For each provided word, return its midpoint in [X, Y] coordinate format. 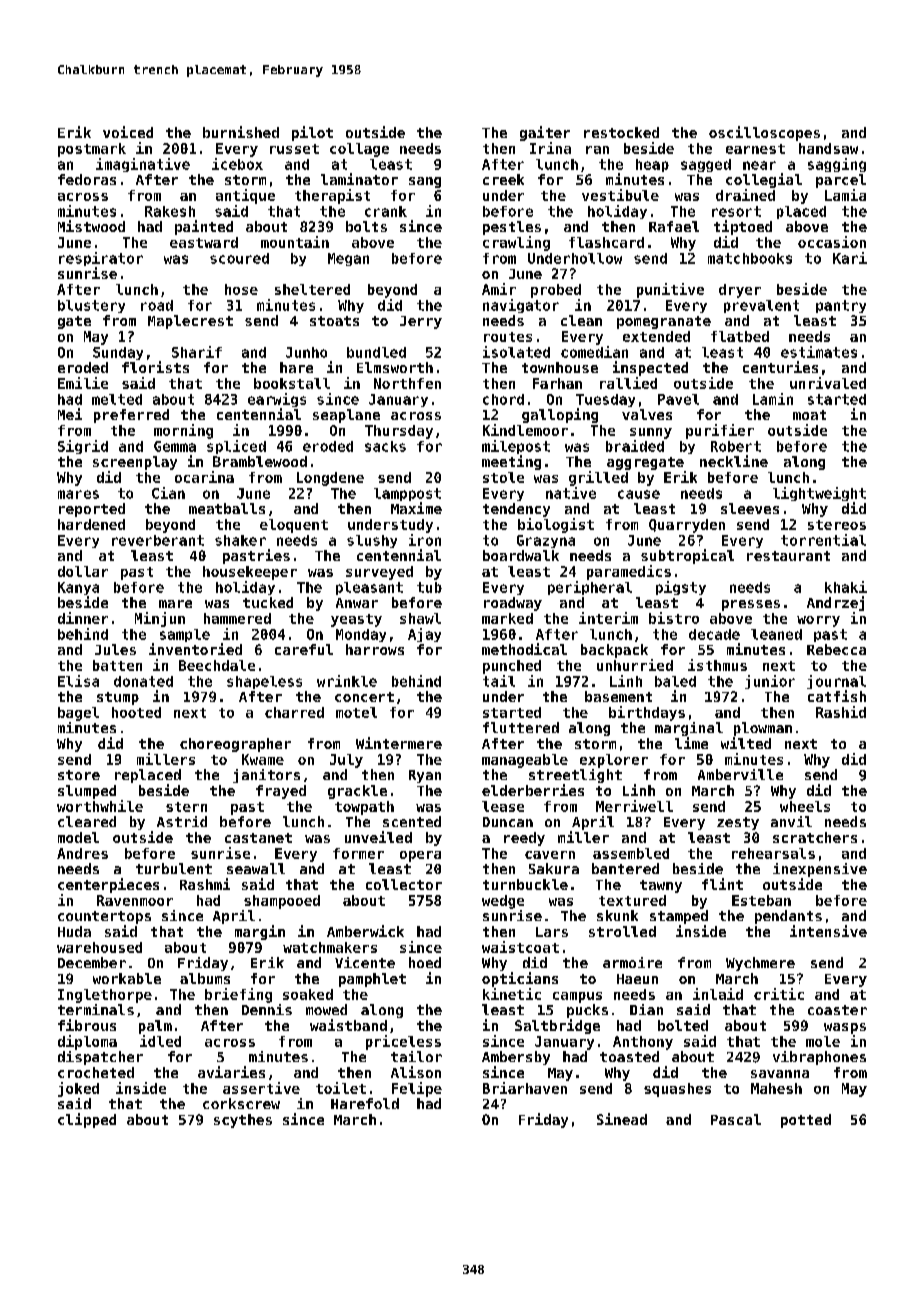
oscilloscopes [764, 133]
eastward [204, 242]
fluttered [521, 727]
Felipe [417, 1089]
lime [691, 743]
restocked [621, 132]
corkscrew [241, 1103]
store [79, 775]
